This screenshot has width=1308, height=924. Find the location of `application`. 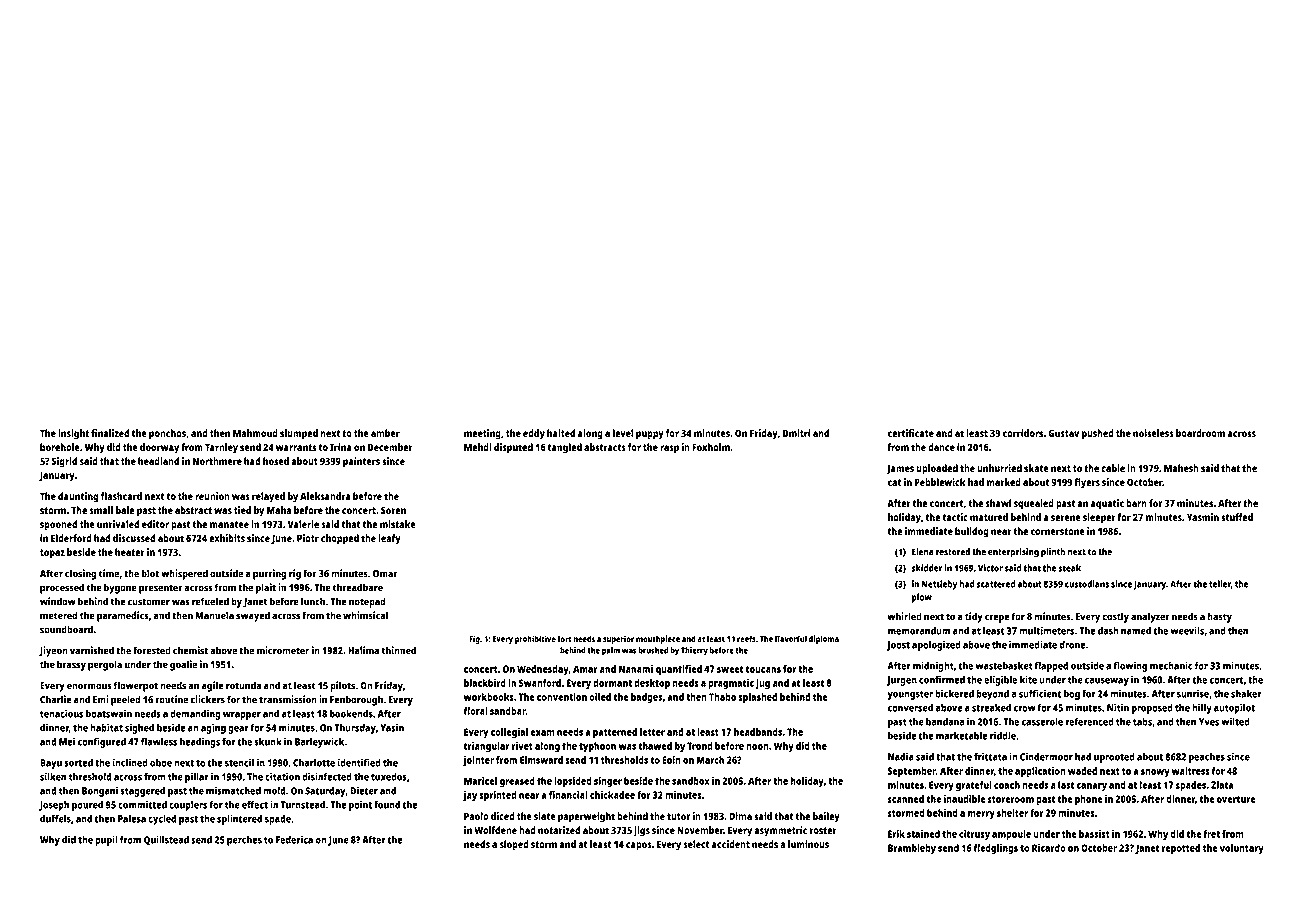

application is located at coordinates (1040, 772).
